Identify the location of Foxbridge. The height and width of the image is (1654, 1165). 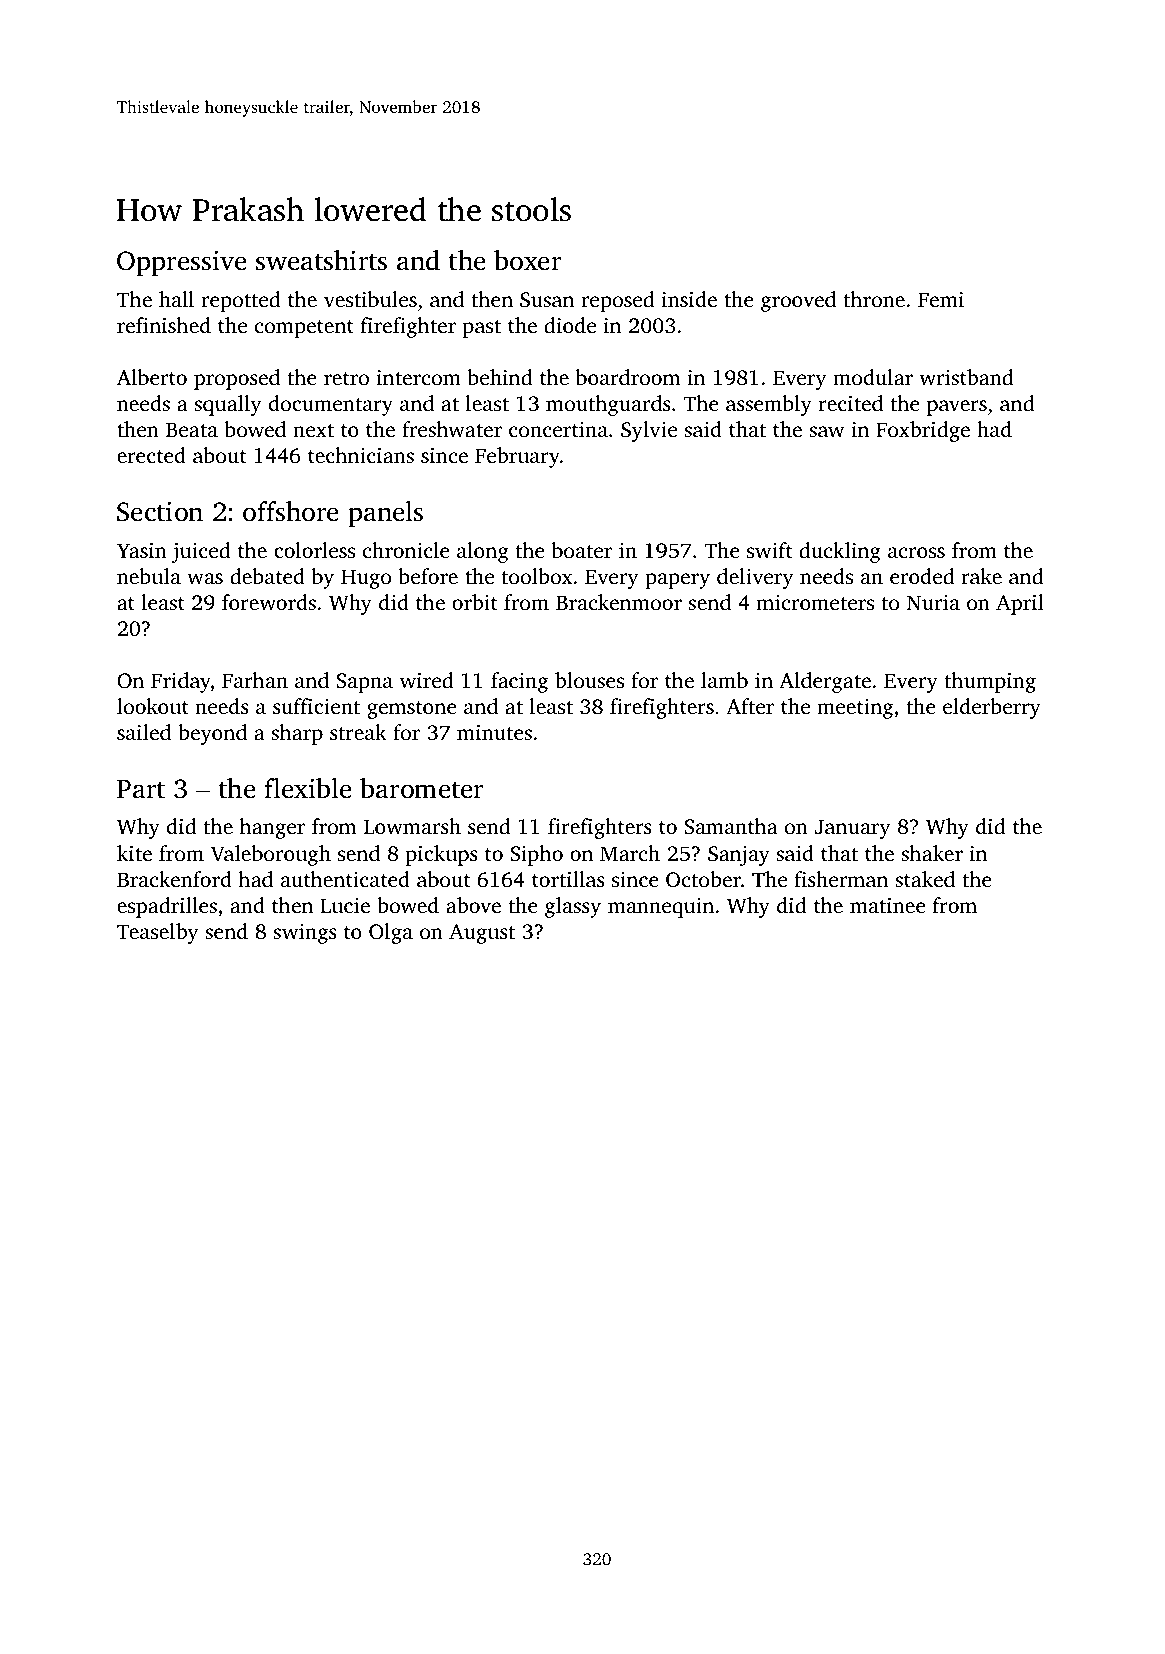
(923, 431).
